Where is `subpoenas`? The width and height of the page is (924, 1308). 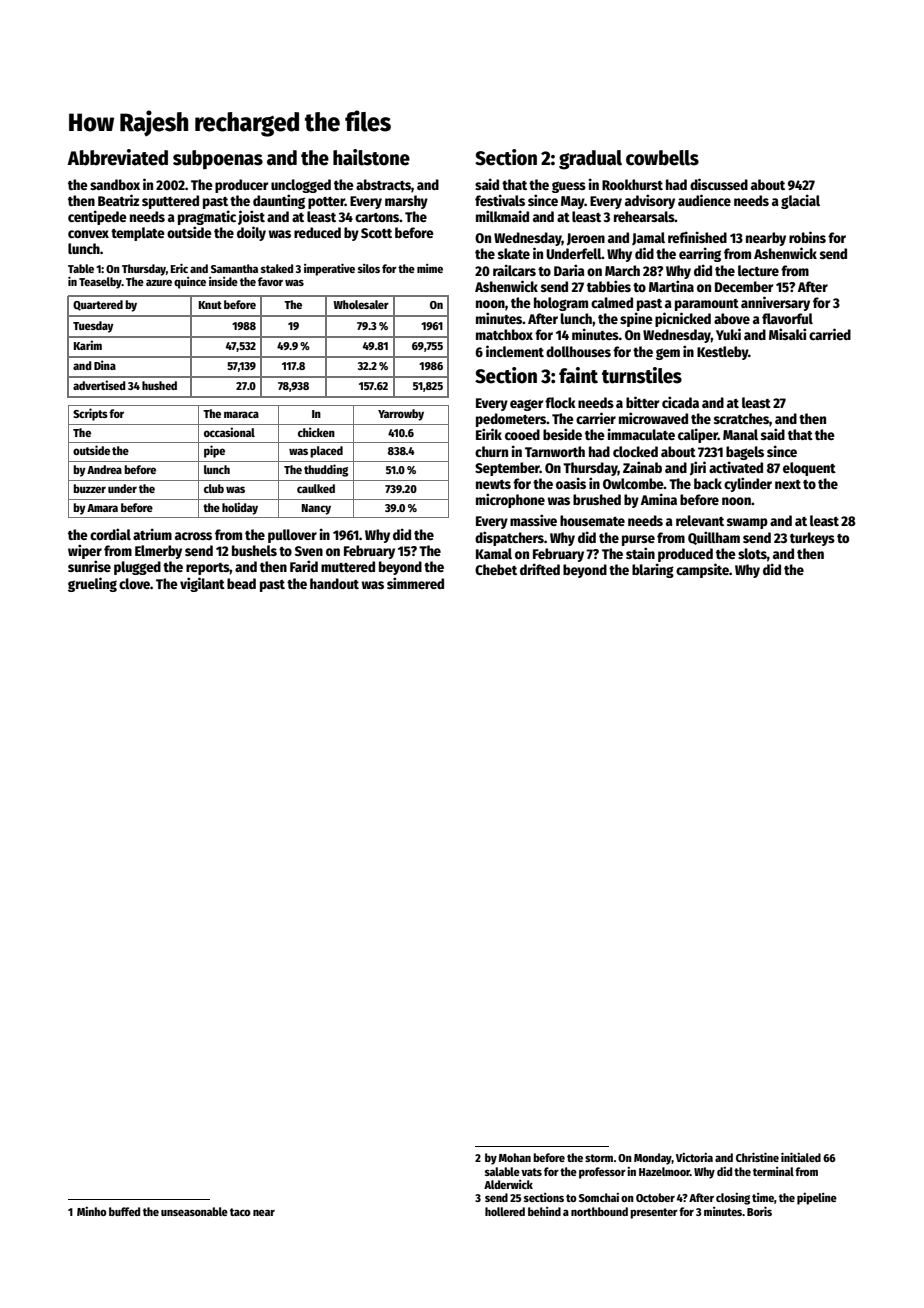 subpoenas is located at coordinates (218, 160).
